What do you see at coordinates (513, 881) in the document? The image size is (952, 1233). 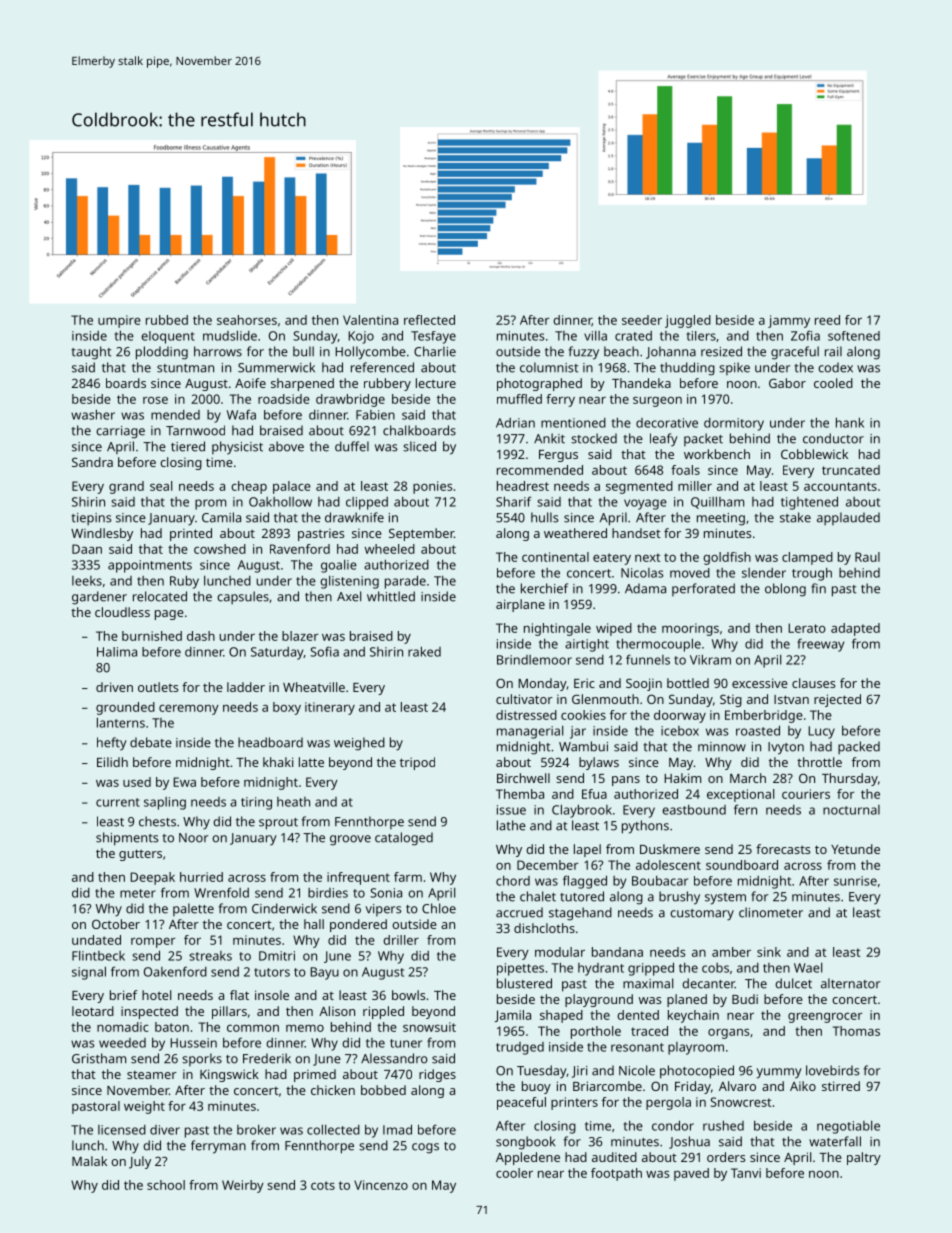 I see `chord` at bounding box center [513, 881].
